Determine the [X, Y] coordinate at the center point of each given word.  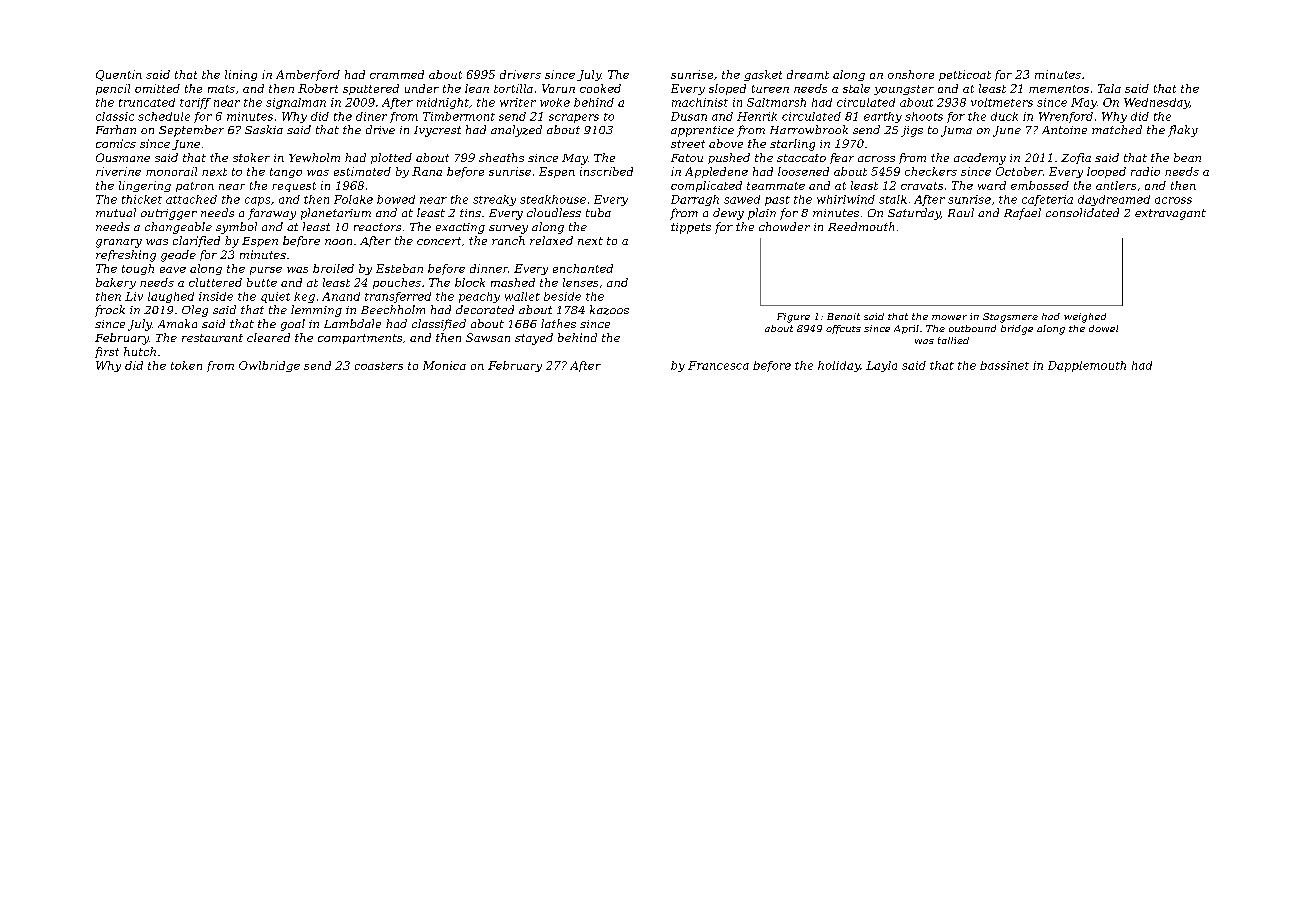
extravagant [1170, 214]
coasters [379, 366]
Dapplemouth [1087, 366]
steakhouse [553, 199]
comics [116, 143]
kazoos [609, 310]
